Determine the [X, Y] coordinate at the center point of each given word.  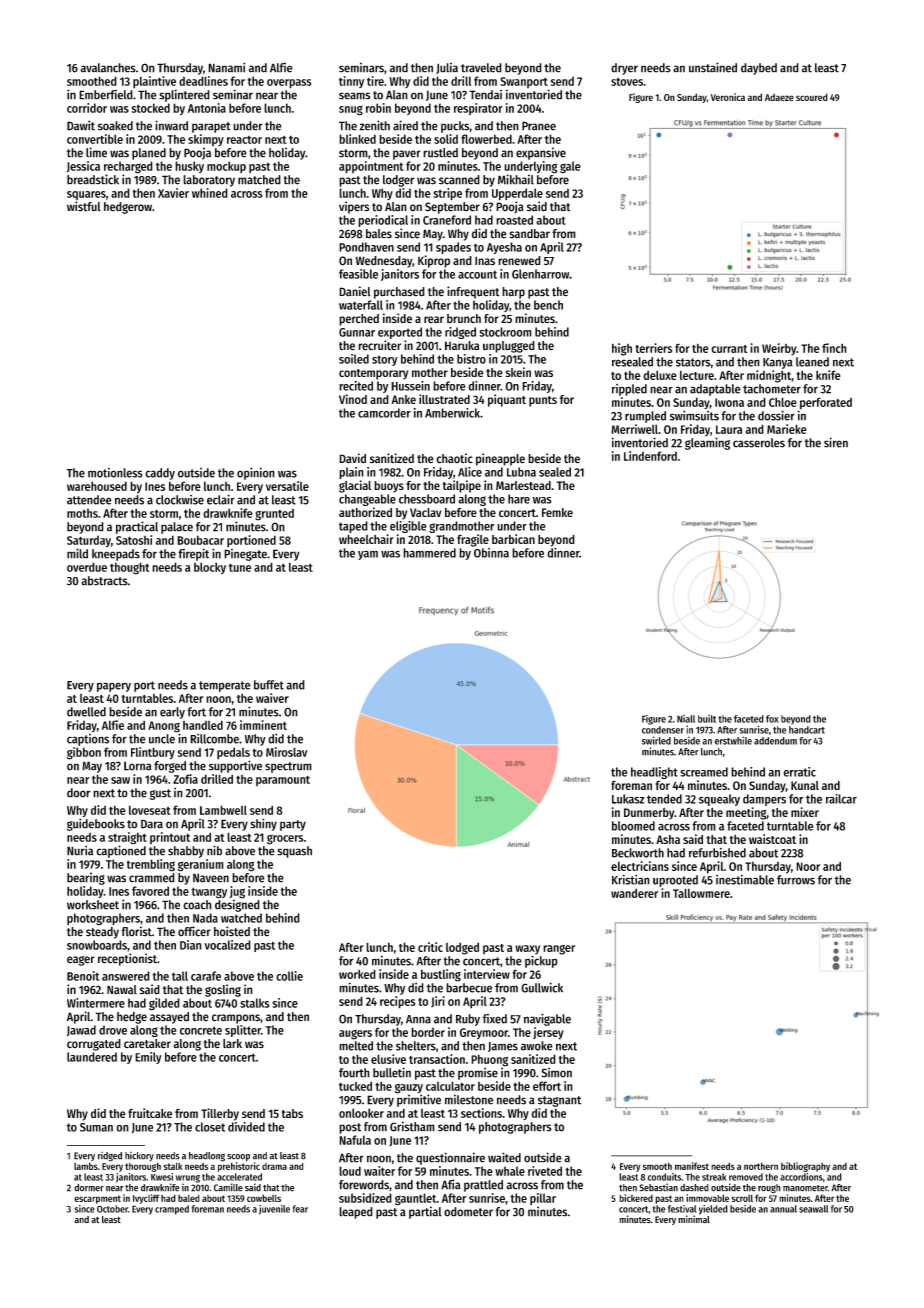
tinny [351, 82]
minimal [694, 1219]
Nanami [227, 67]
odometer [468, 1212]
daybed [759, 69]
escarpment [97, 1199]
